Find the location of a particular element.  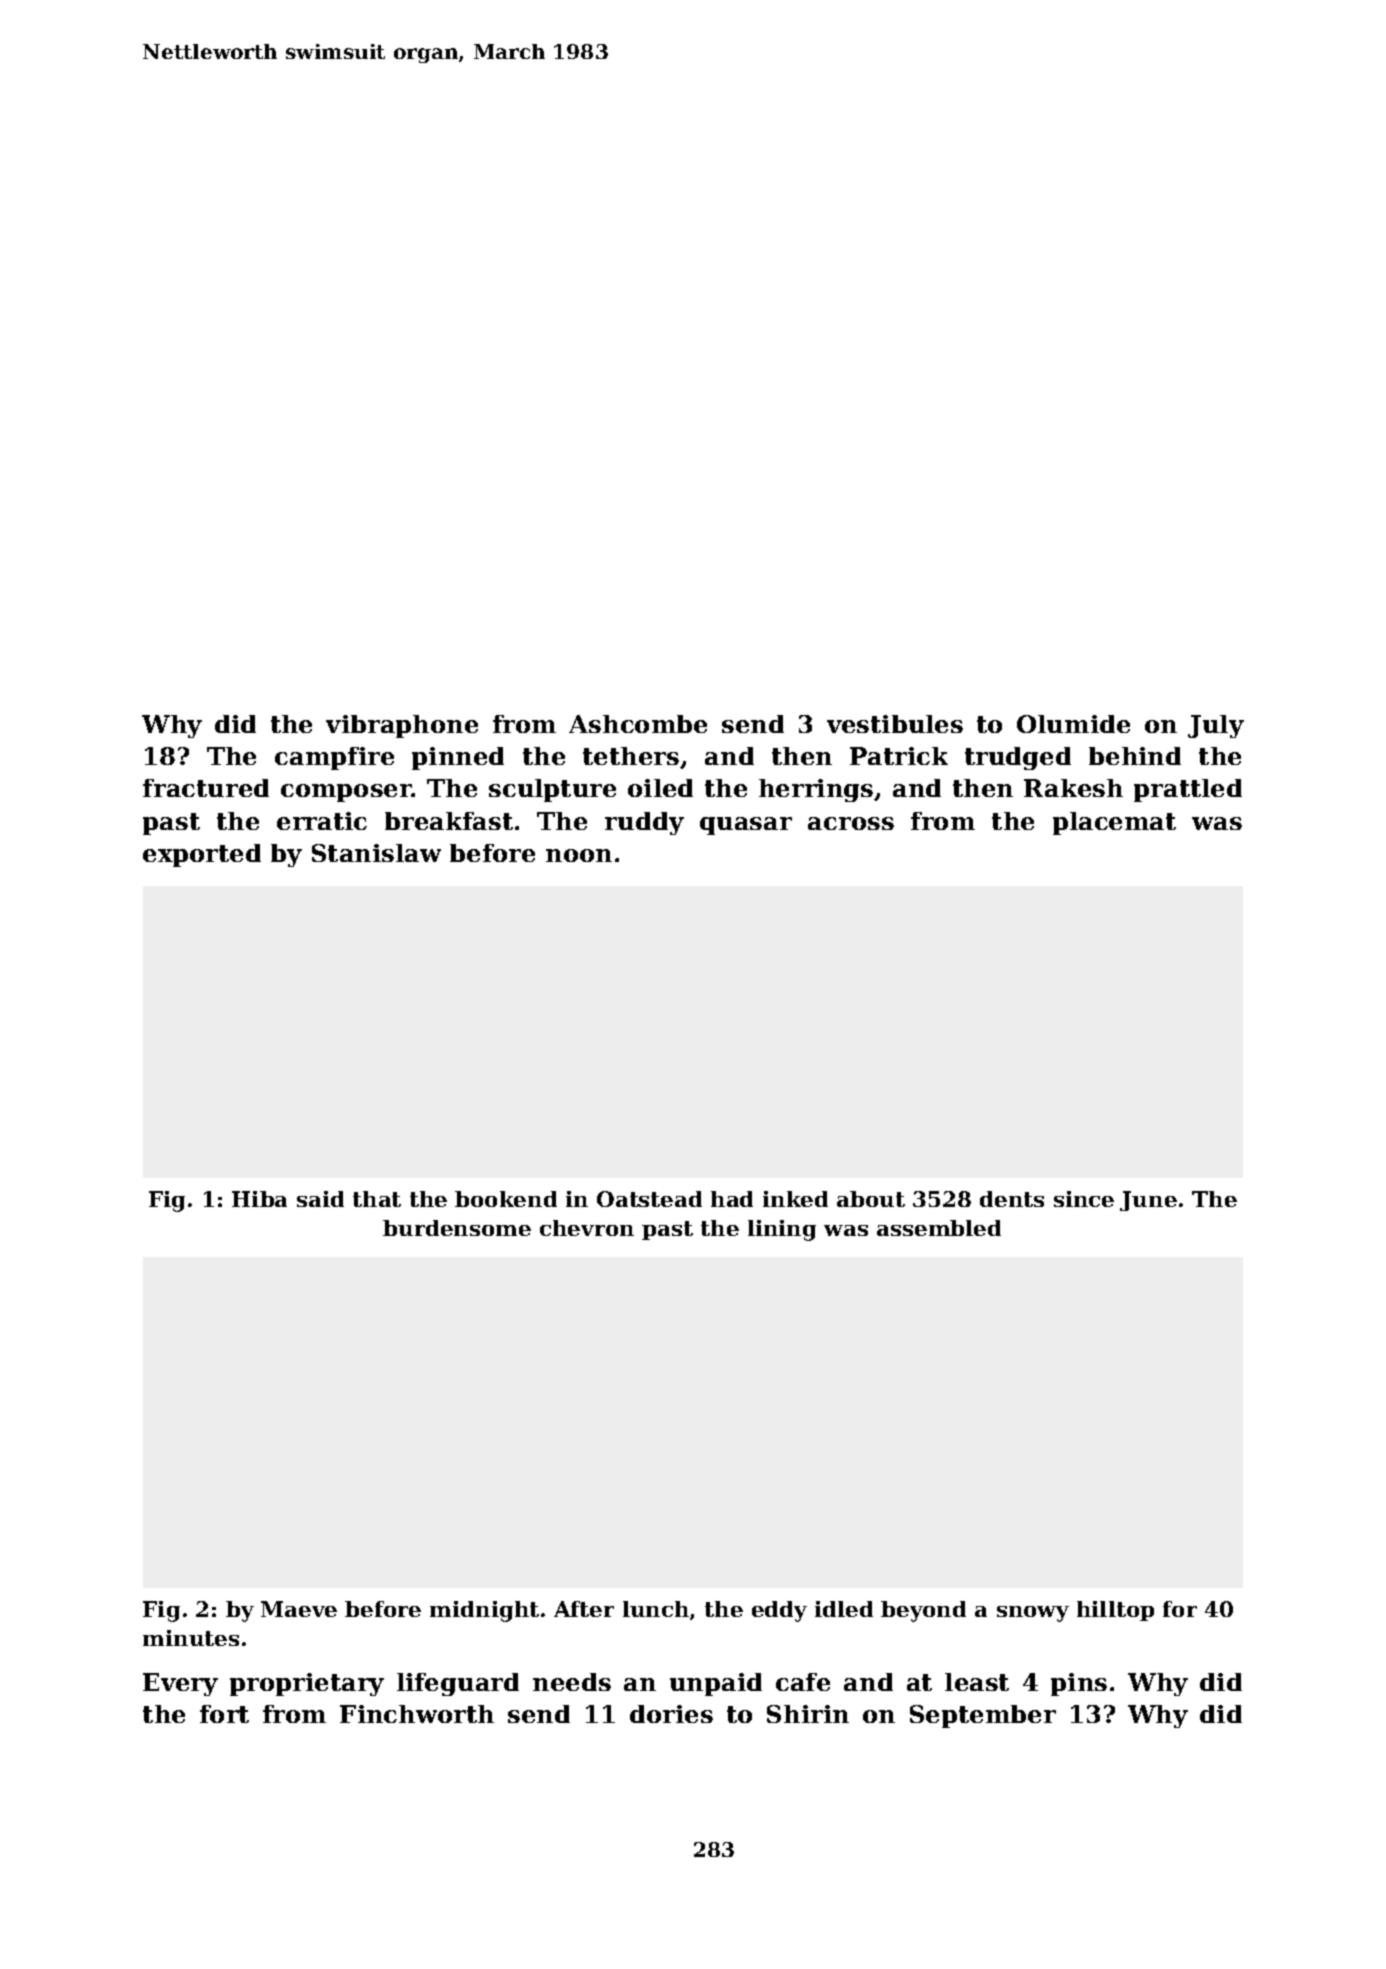

lifeguard is located at coordinates (458, 1684).
